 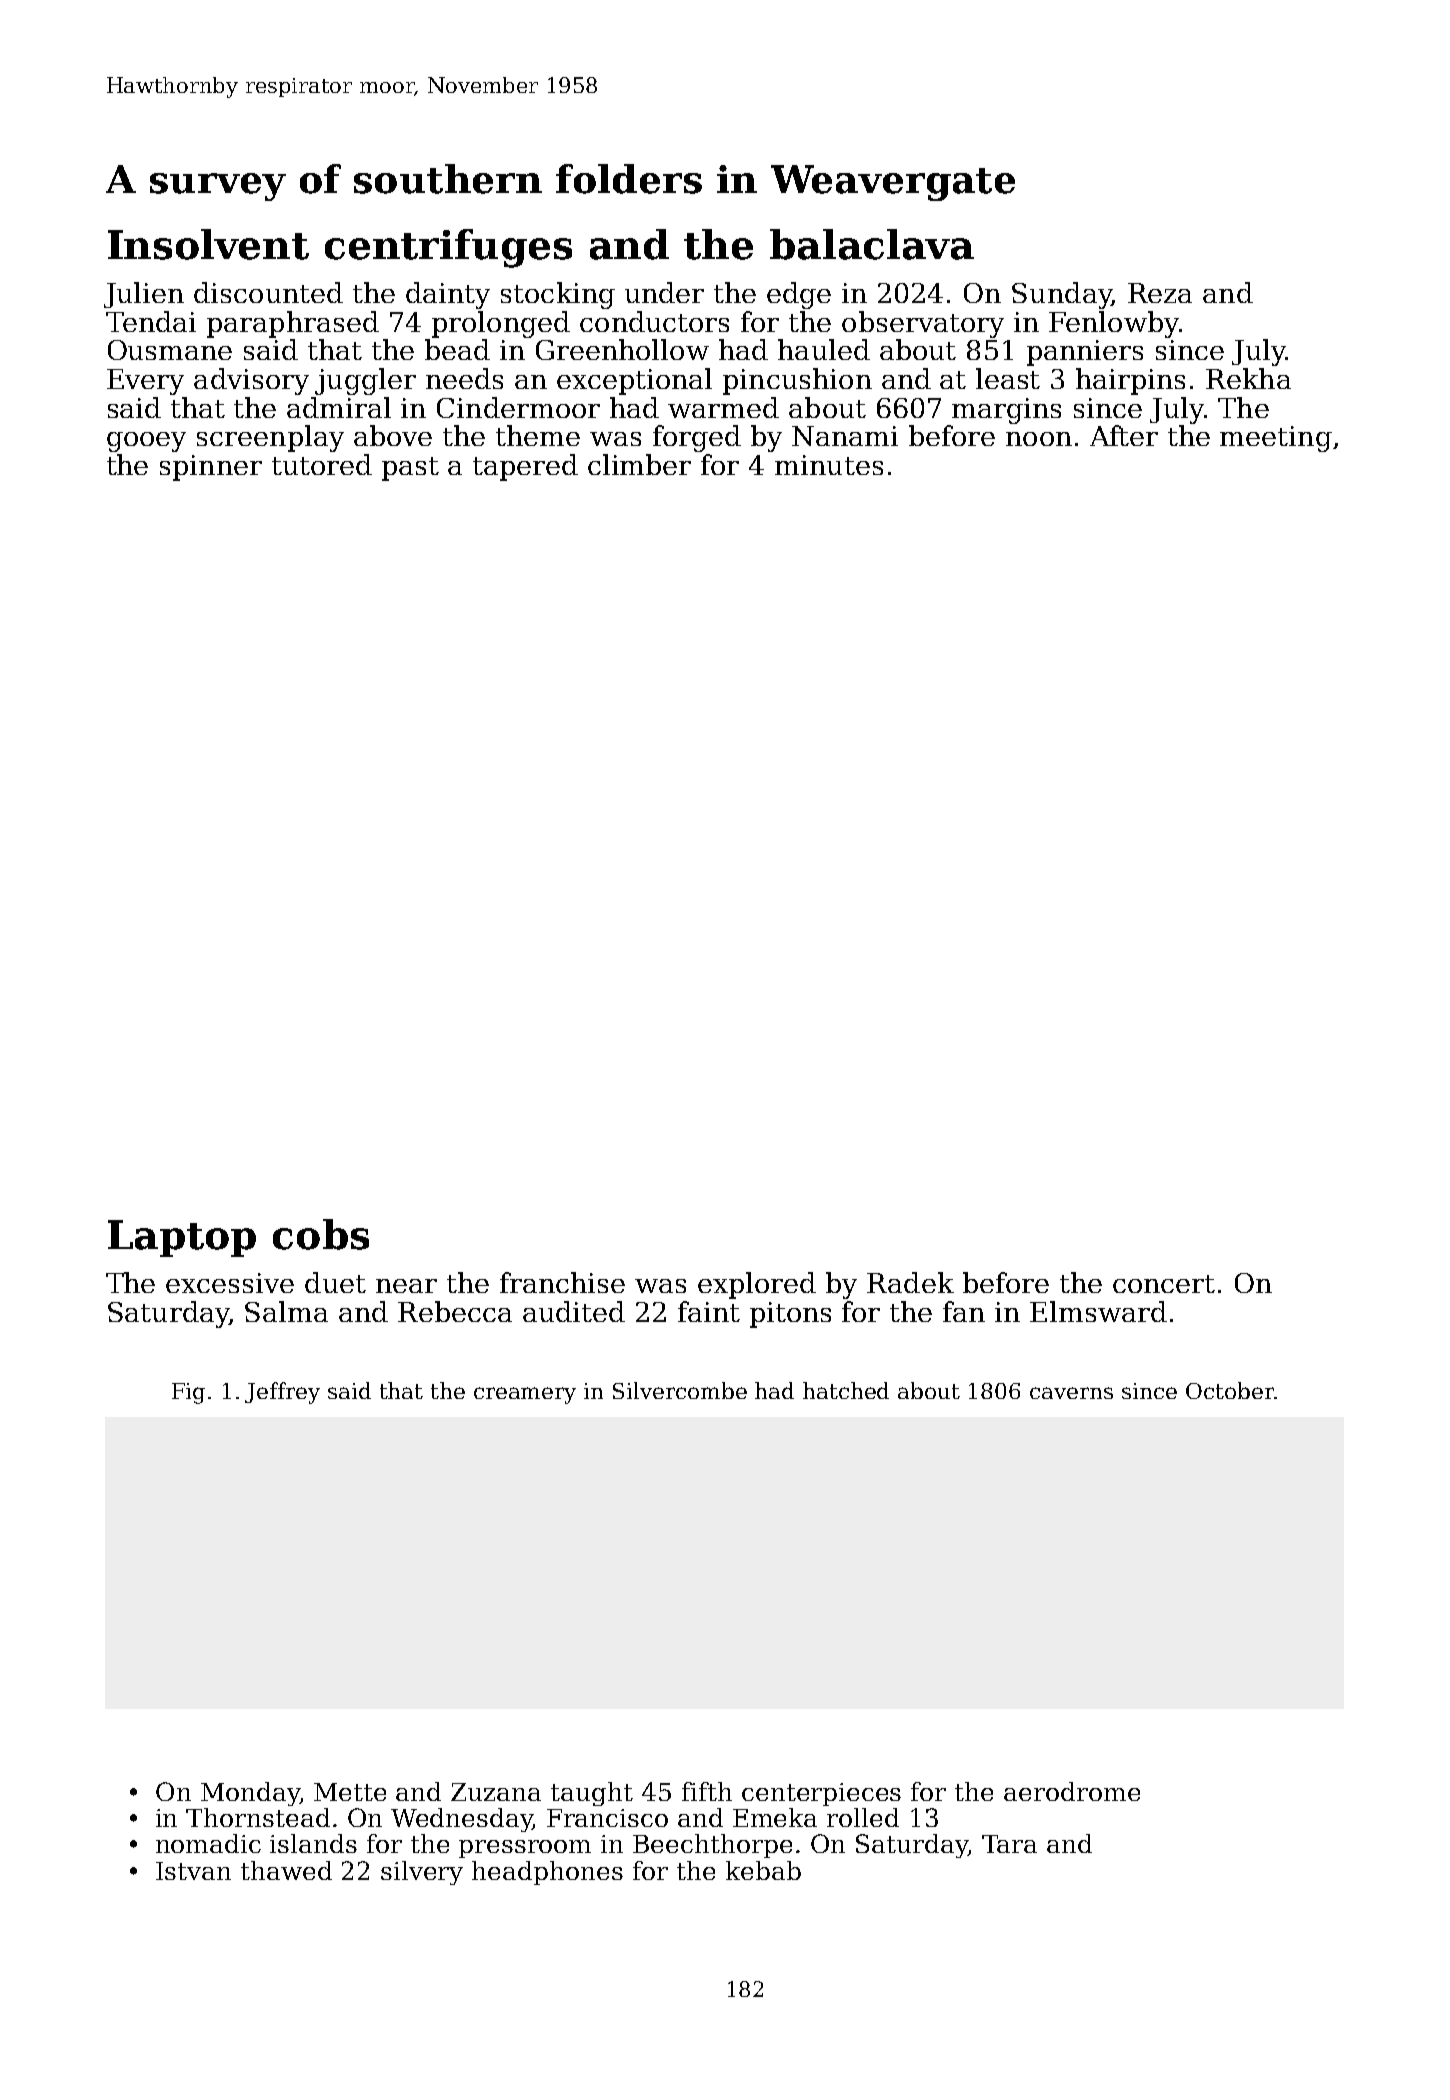 What do you see at coordinates (757, 1285) in the document?
I see `explored` at bounding box center [757, 1285].
